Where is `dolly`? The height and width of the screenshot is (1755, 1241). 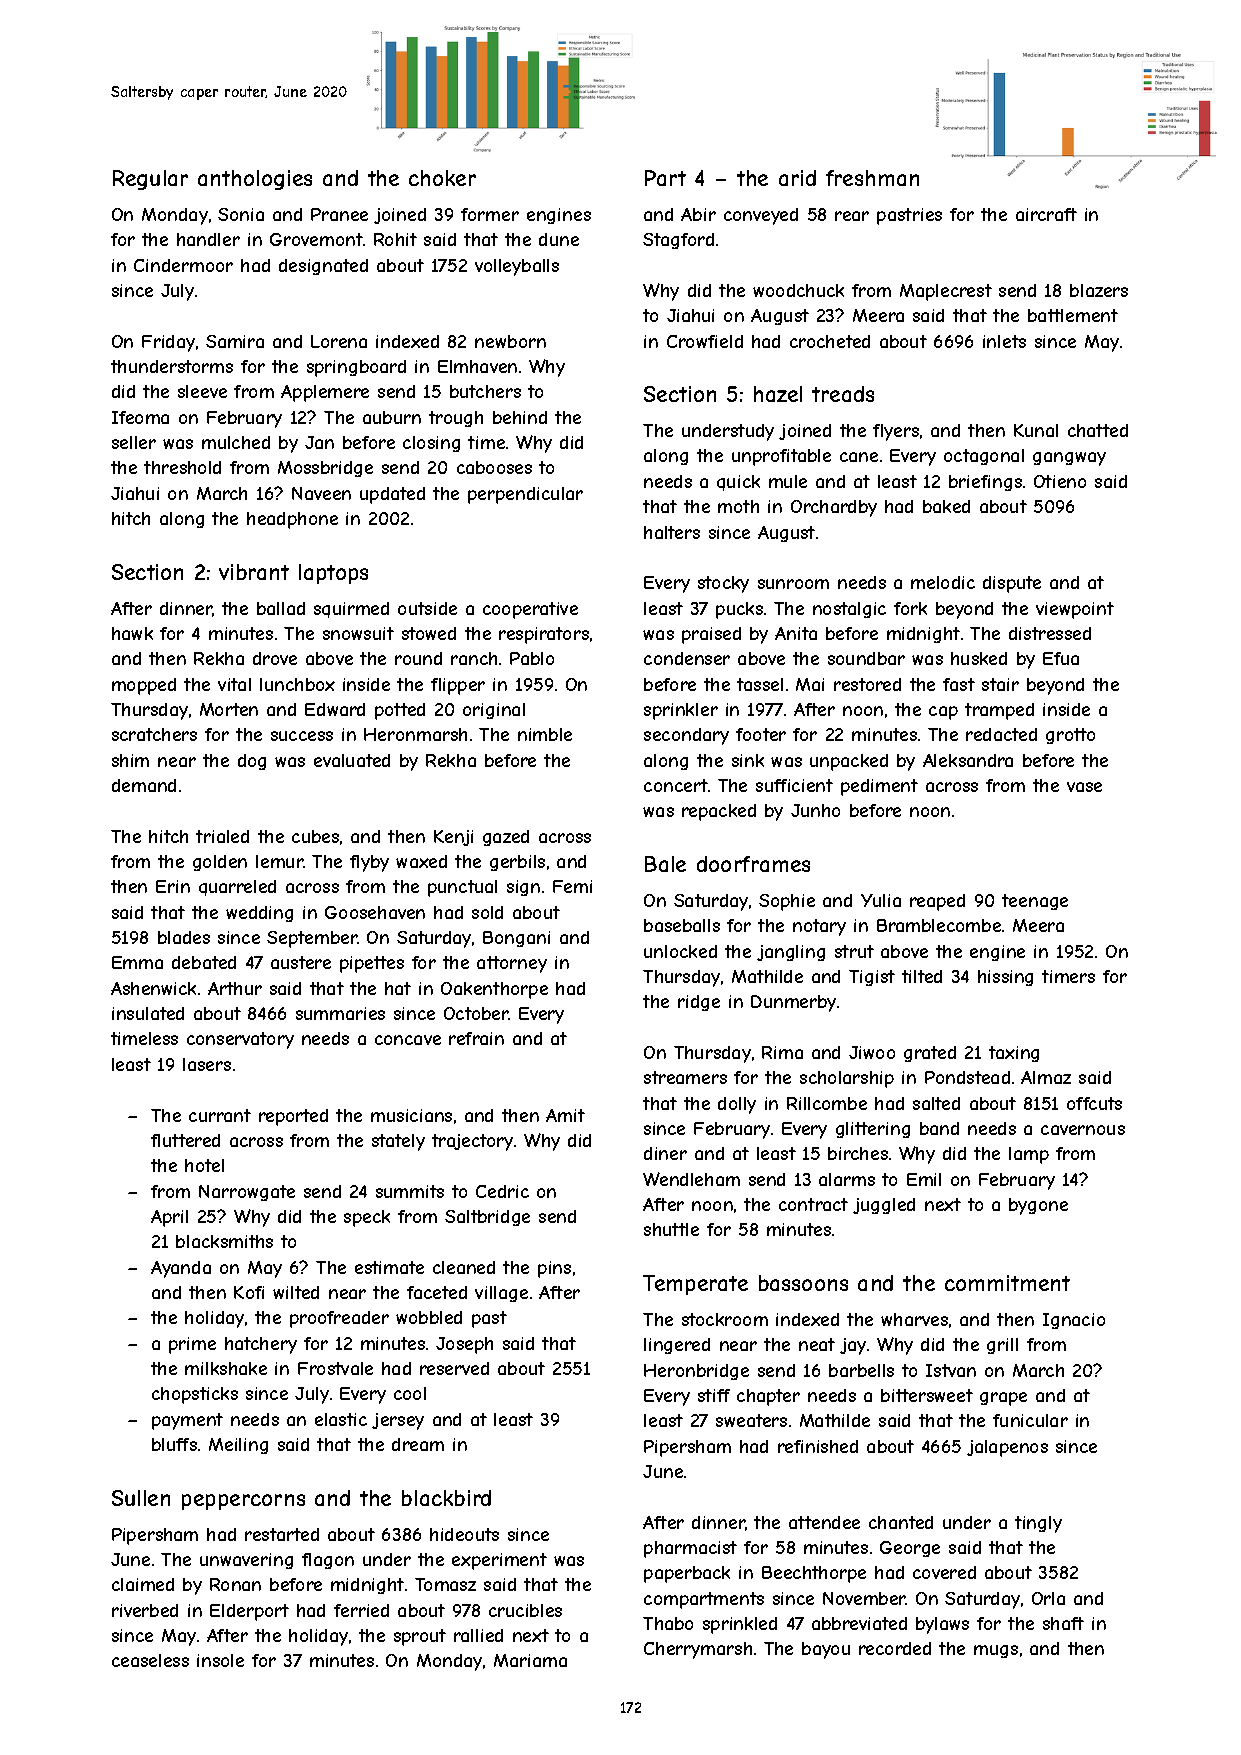 dolly is located at coordinates (737, 1105).
